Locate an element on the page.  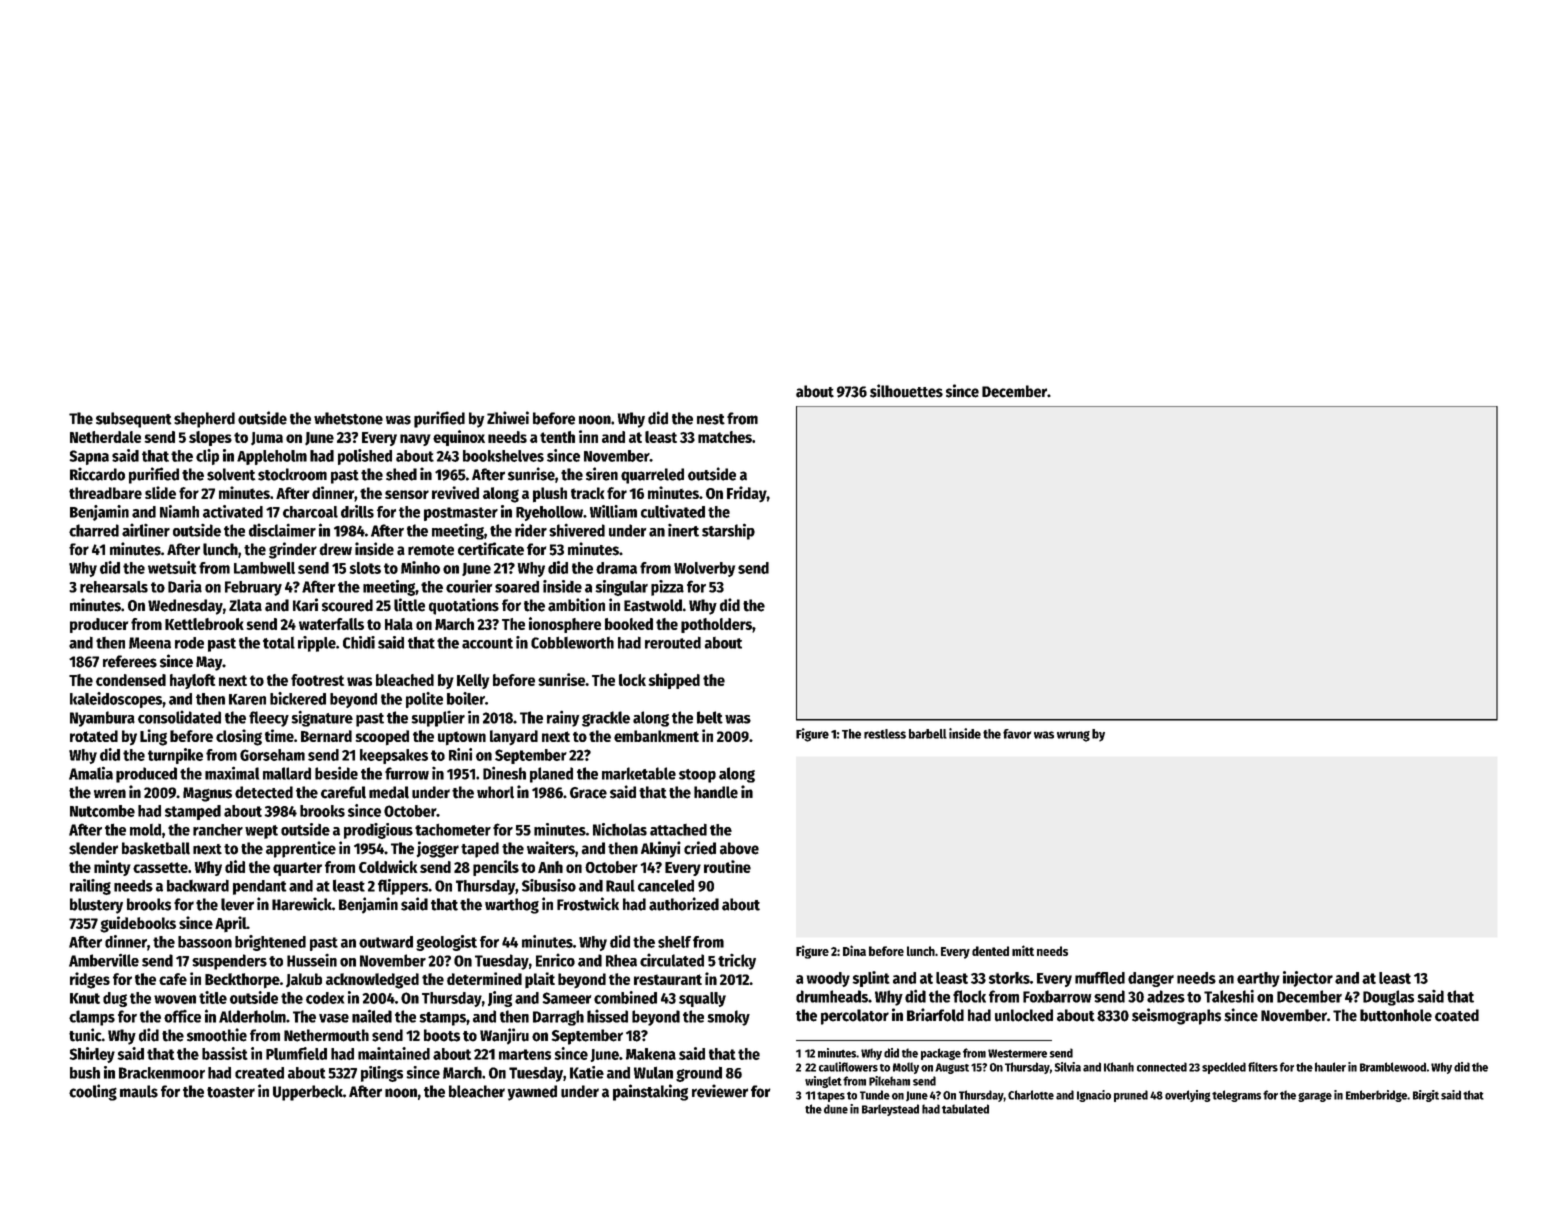
nest is located at coordinates (711, 419).
